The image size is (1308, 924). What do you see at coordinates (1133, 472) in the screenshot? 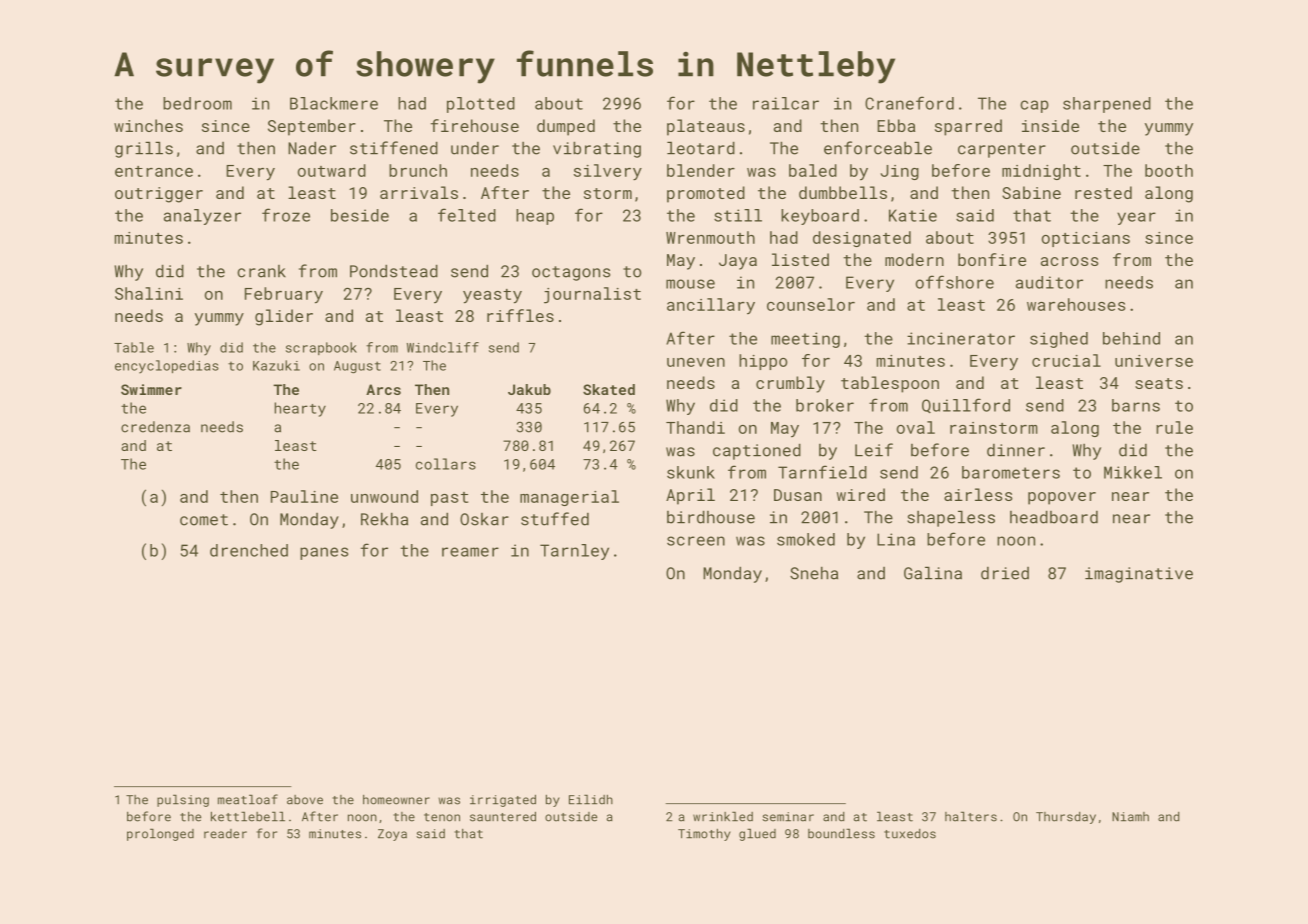
I see `Mikkel` at bounding box center [1133, 472].
